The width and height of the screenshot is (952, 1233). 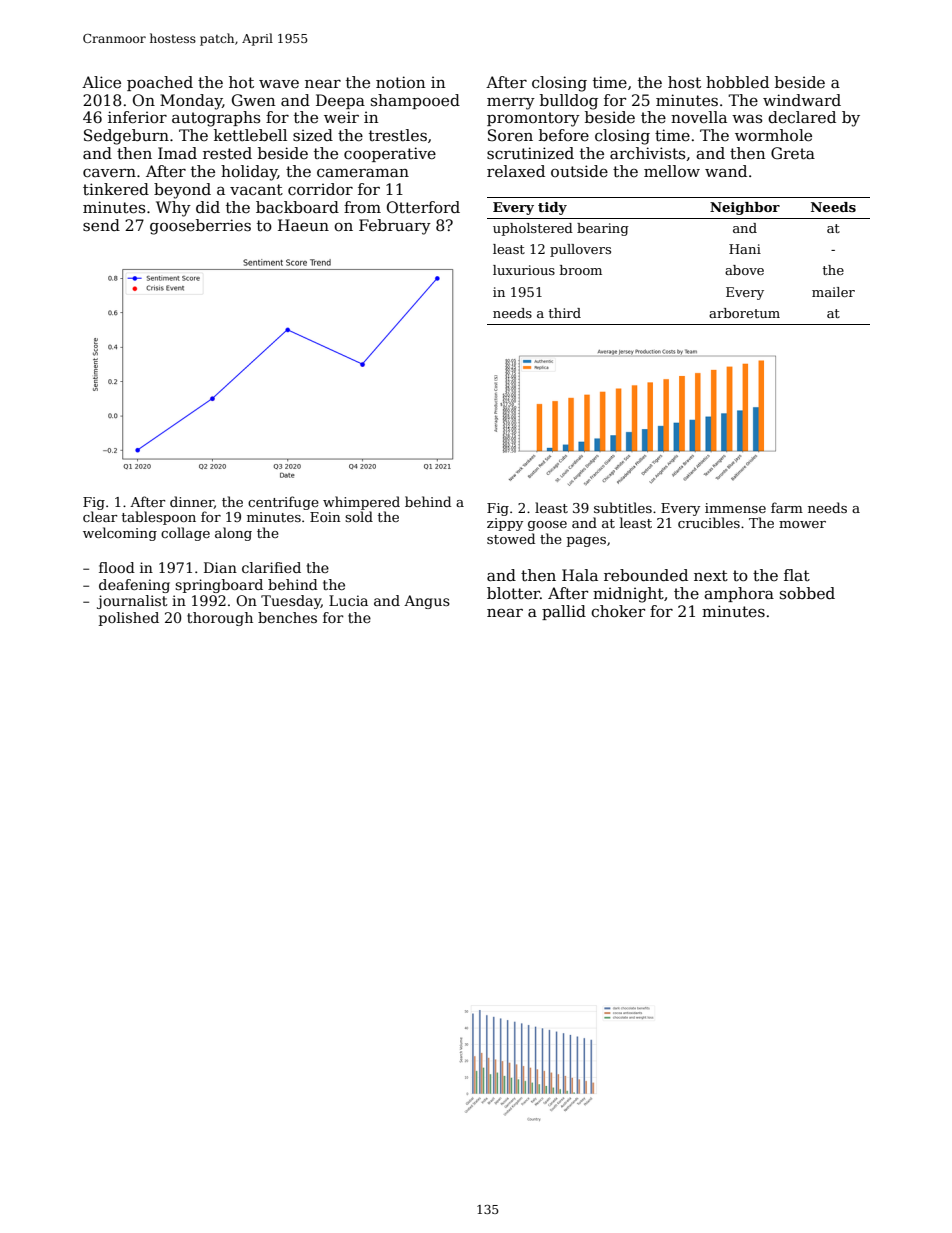 What do you see at coordinates (524, 270) in the screenshot?
I see `luxurious` at bounding box center [524, 270].
